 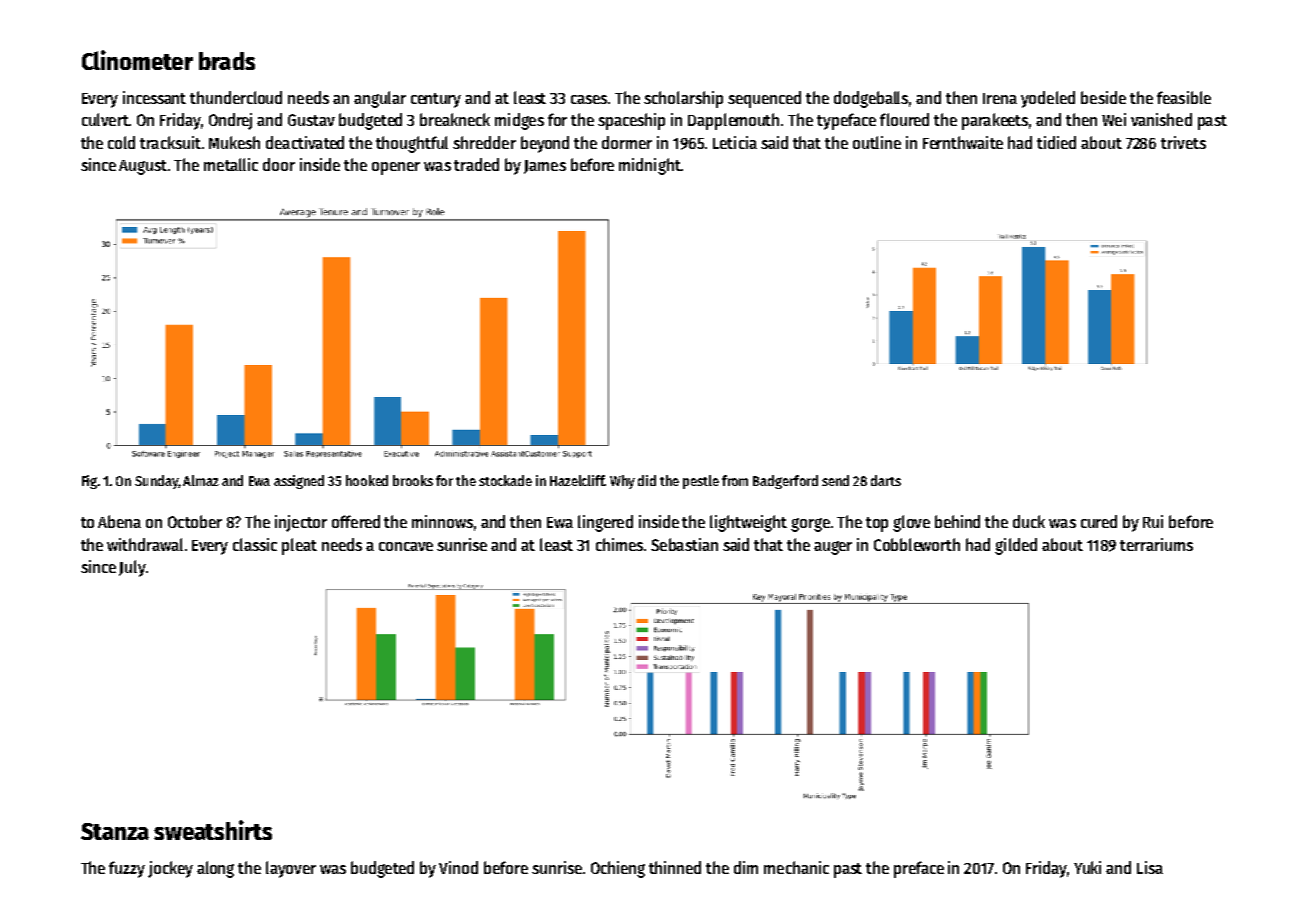 What do you see at coordinates (683, 99) in the page?
I see `scholarship` at bounding box center [683, 99].
